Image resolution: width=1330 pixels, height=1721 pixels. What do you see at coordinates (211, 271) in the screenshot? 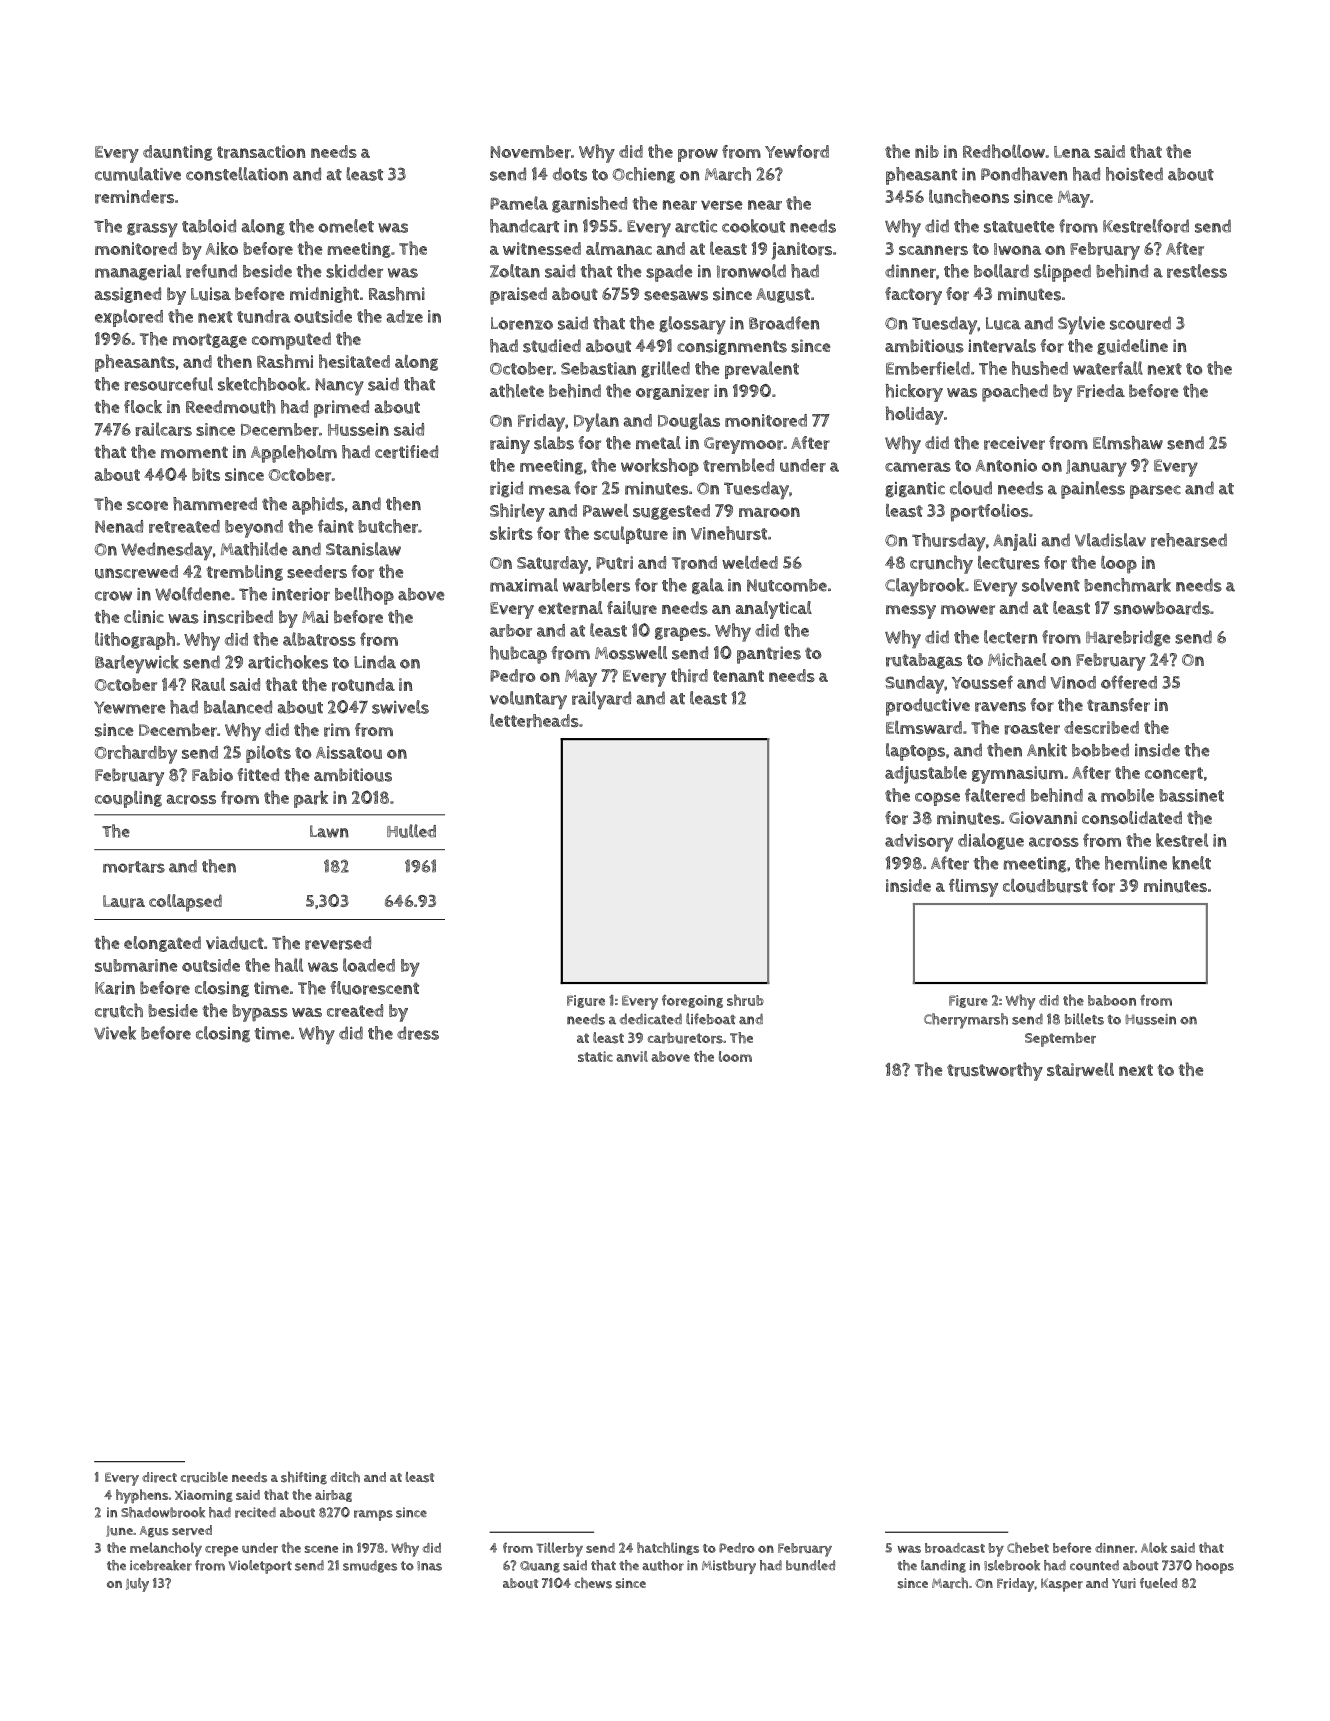
I see `refund` at bounding box center [211, 271].
